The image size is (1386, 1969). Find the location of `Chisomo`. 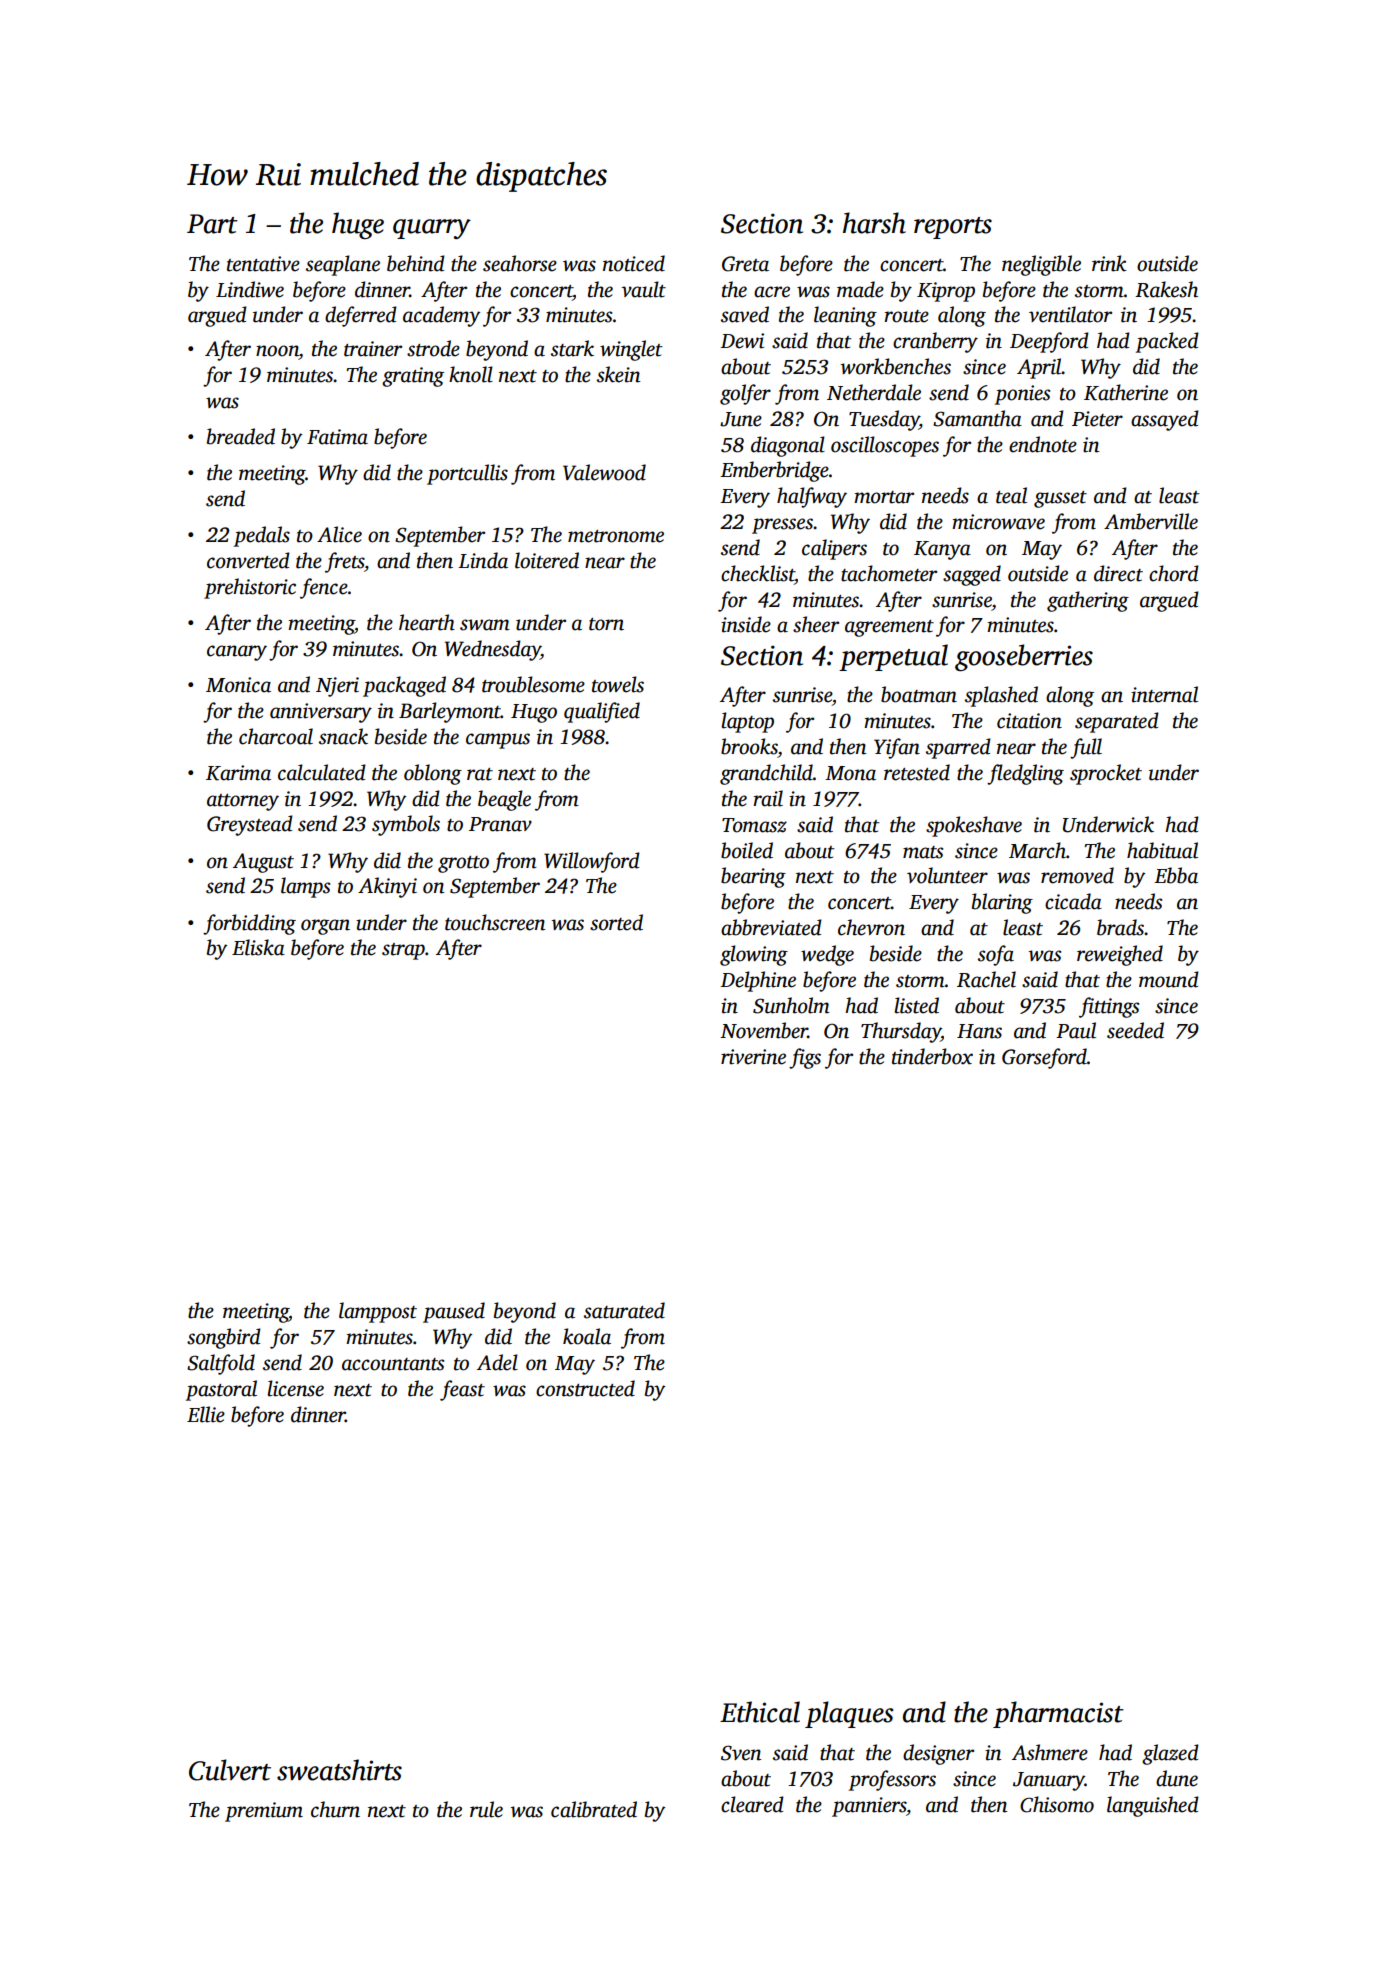

Chisomo is located at coordinates (1057, 1804).
